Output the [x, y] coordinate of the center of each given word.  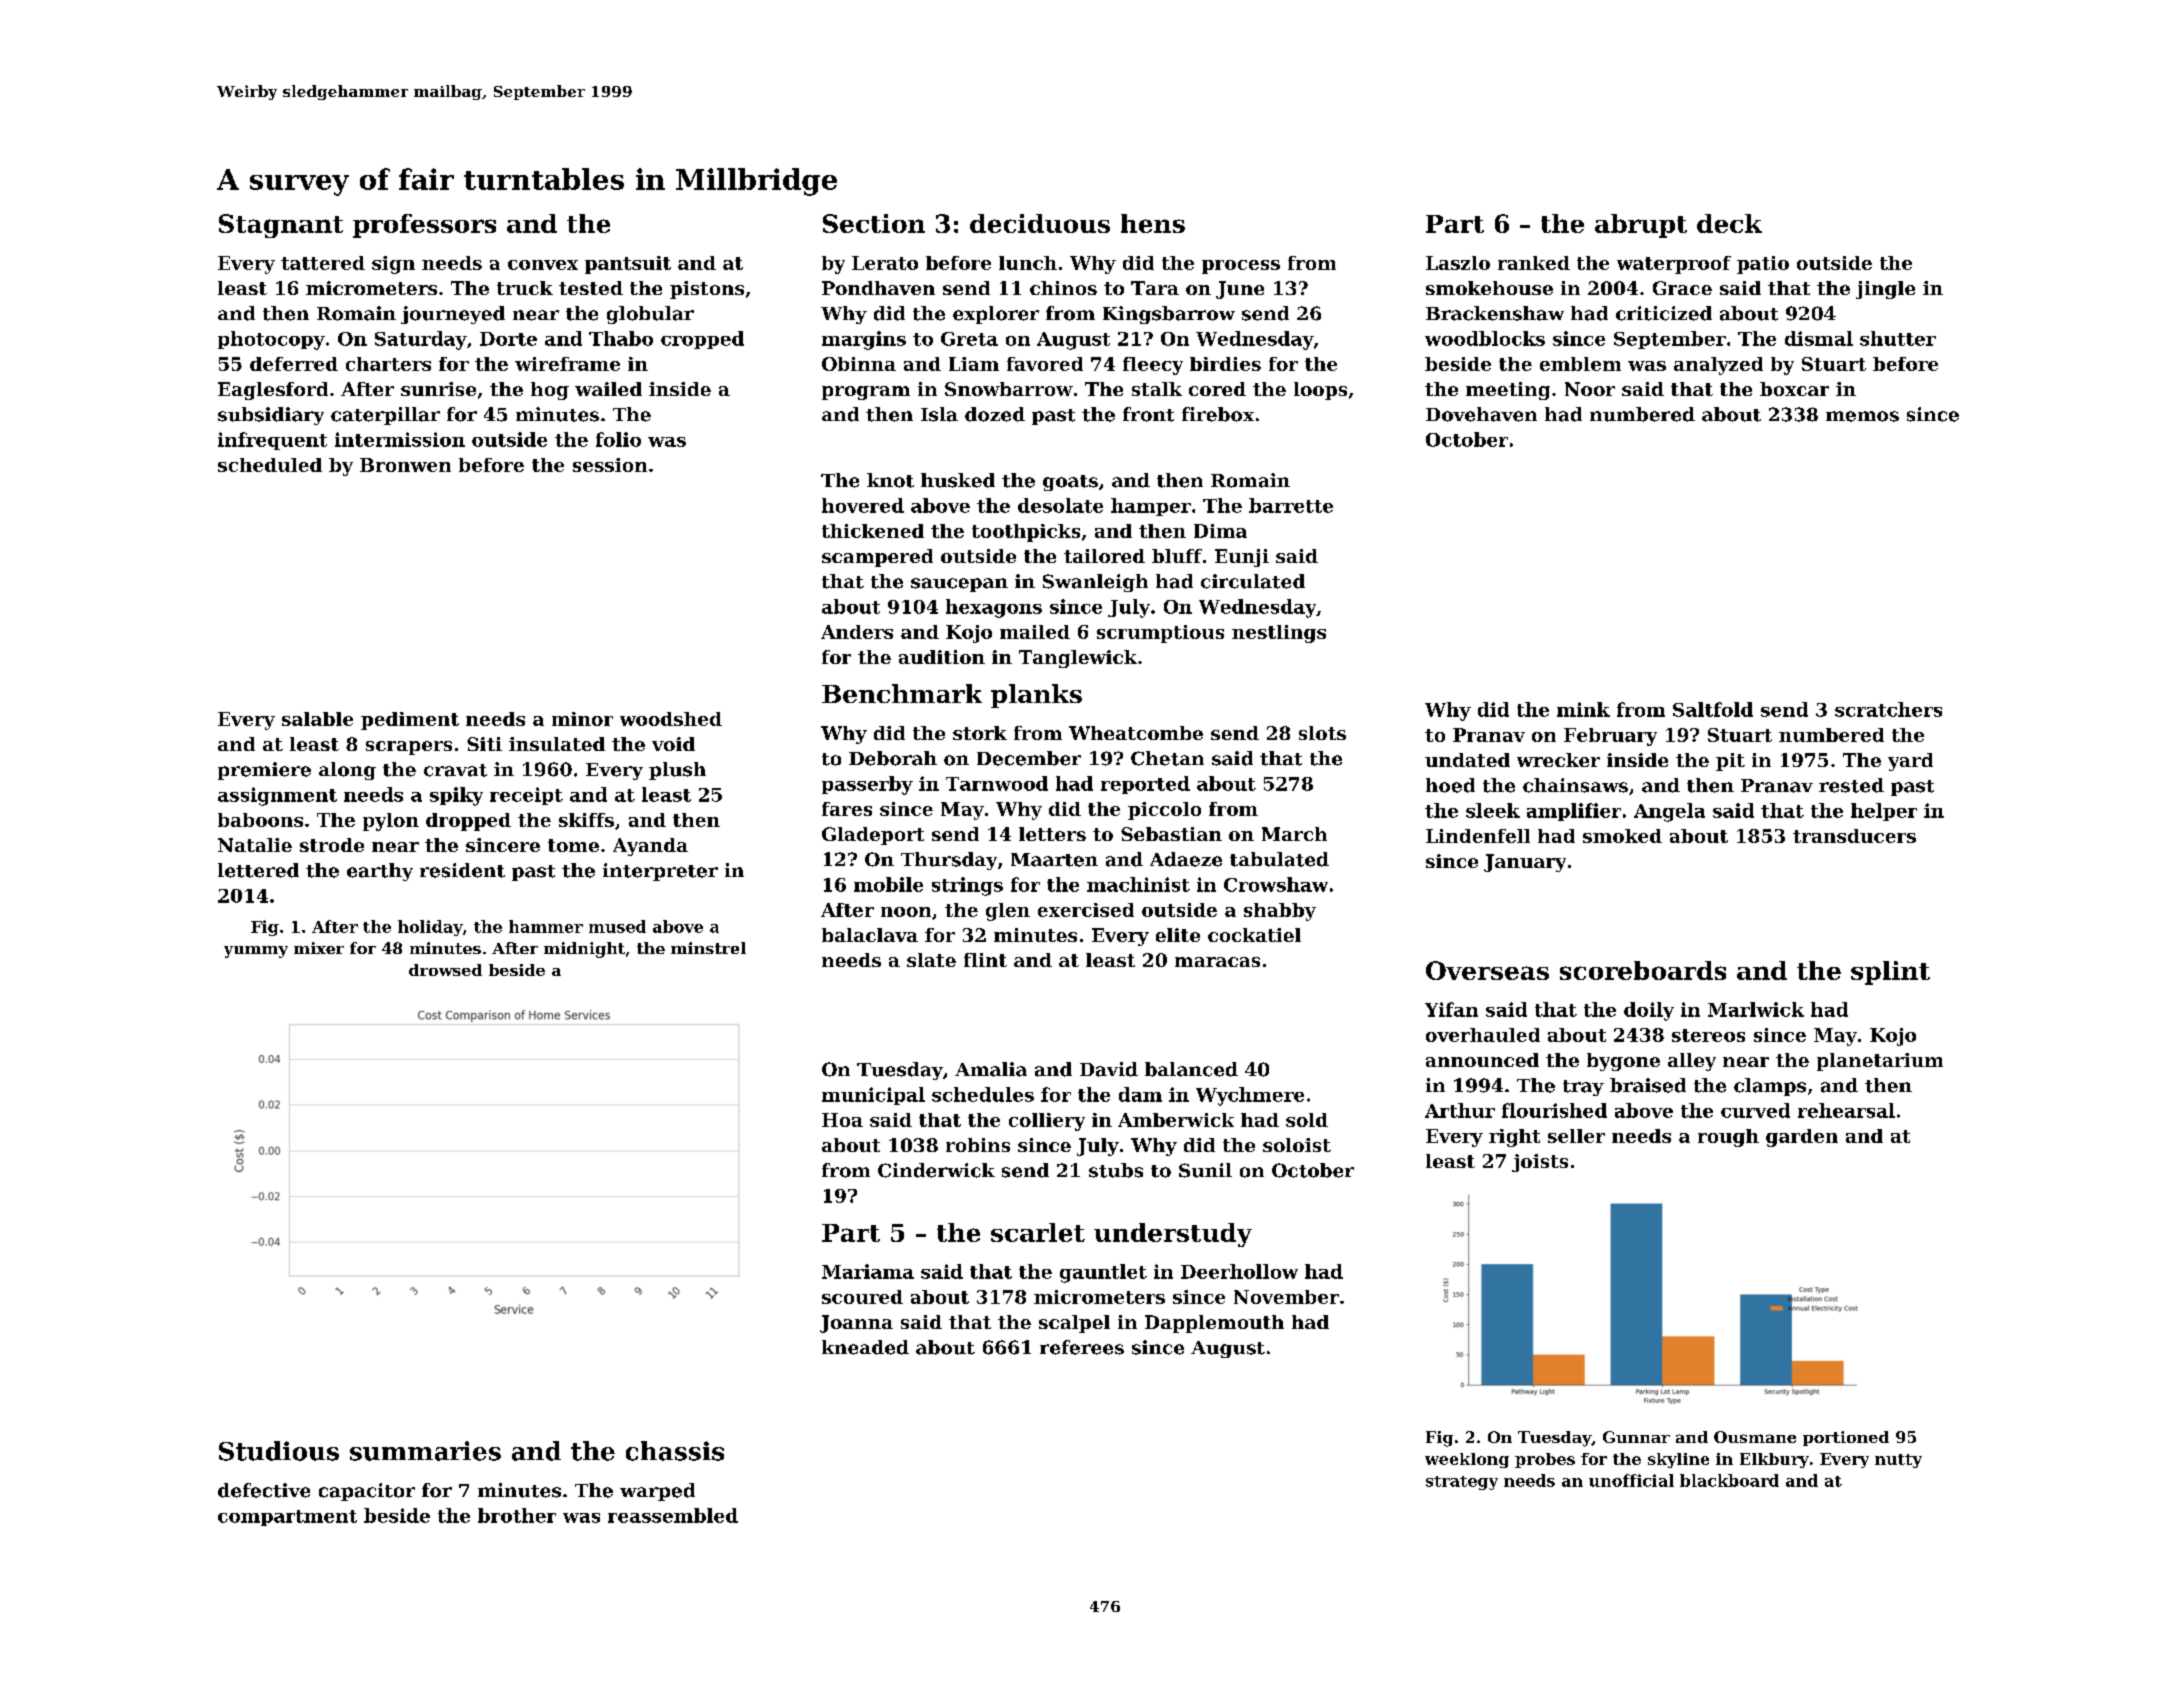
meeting [1508, 391]
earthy [380, 872]
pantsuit [628, 265]
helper [1884, 812]
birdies [1225, 364]
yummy [256, 952]
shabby [1280, 912]
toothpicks [1026, 533]
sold [1307, 1120]
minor [582, 719]
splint [1890, 973]
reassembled [673, 1515]
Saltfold [1713, 709]
